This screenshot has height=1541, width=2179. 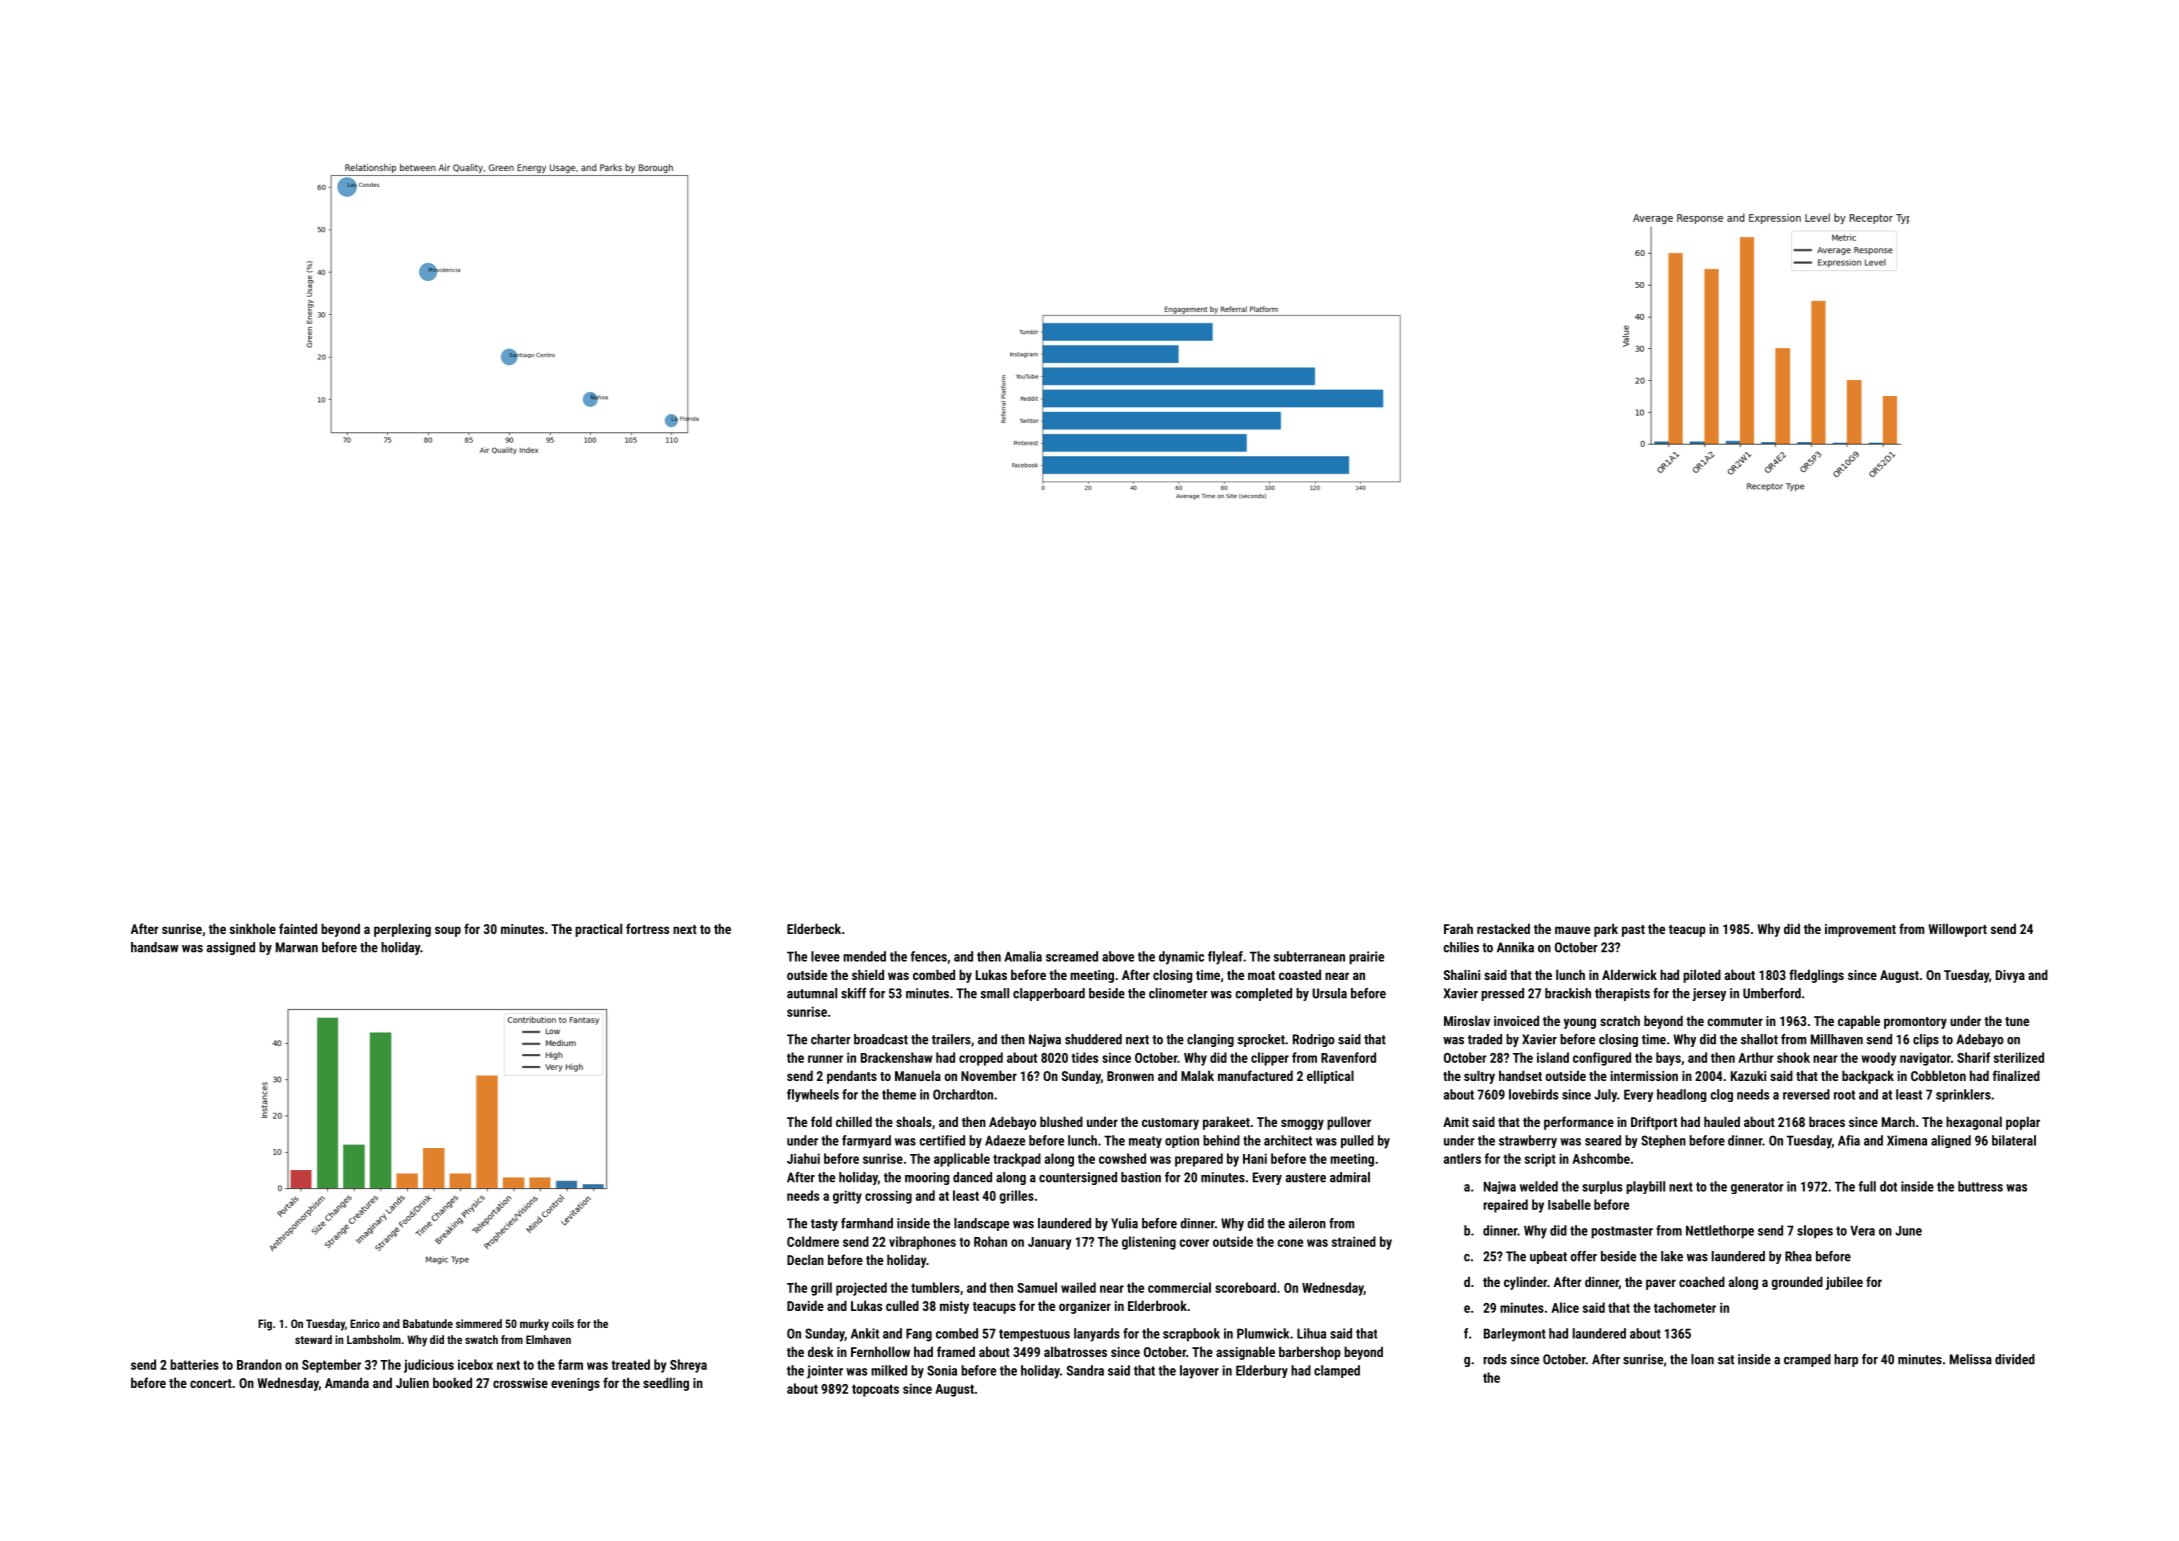 I want to click on fortress, so click(x=647, y=928).
